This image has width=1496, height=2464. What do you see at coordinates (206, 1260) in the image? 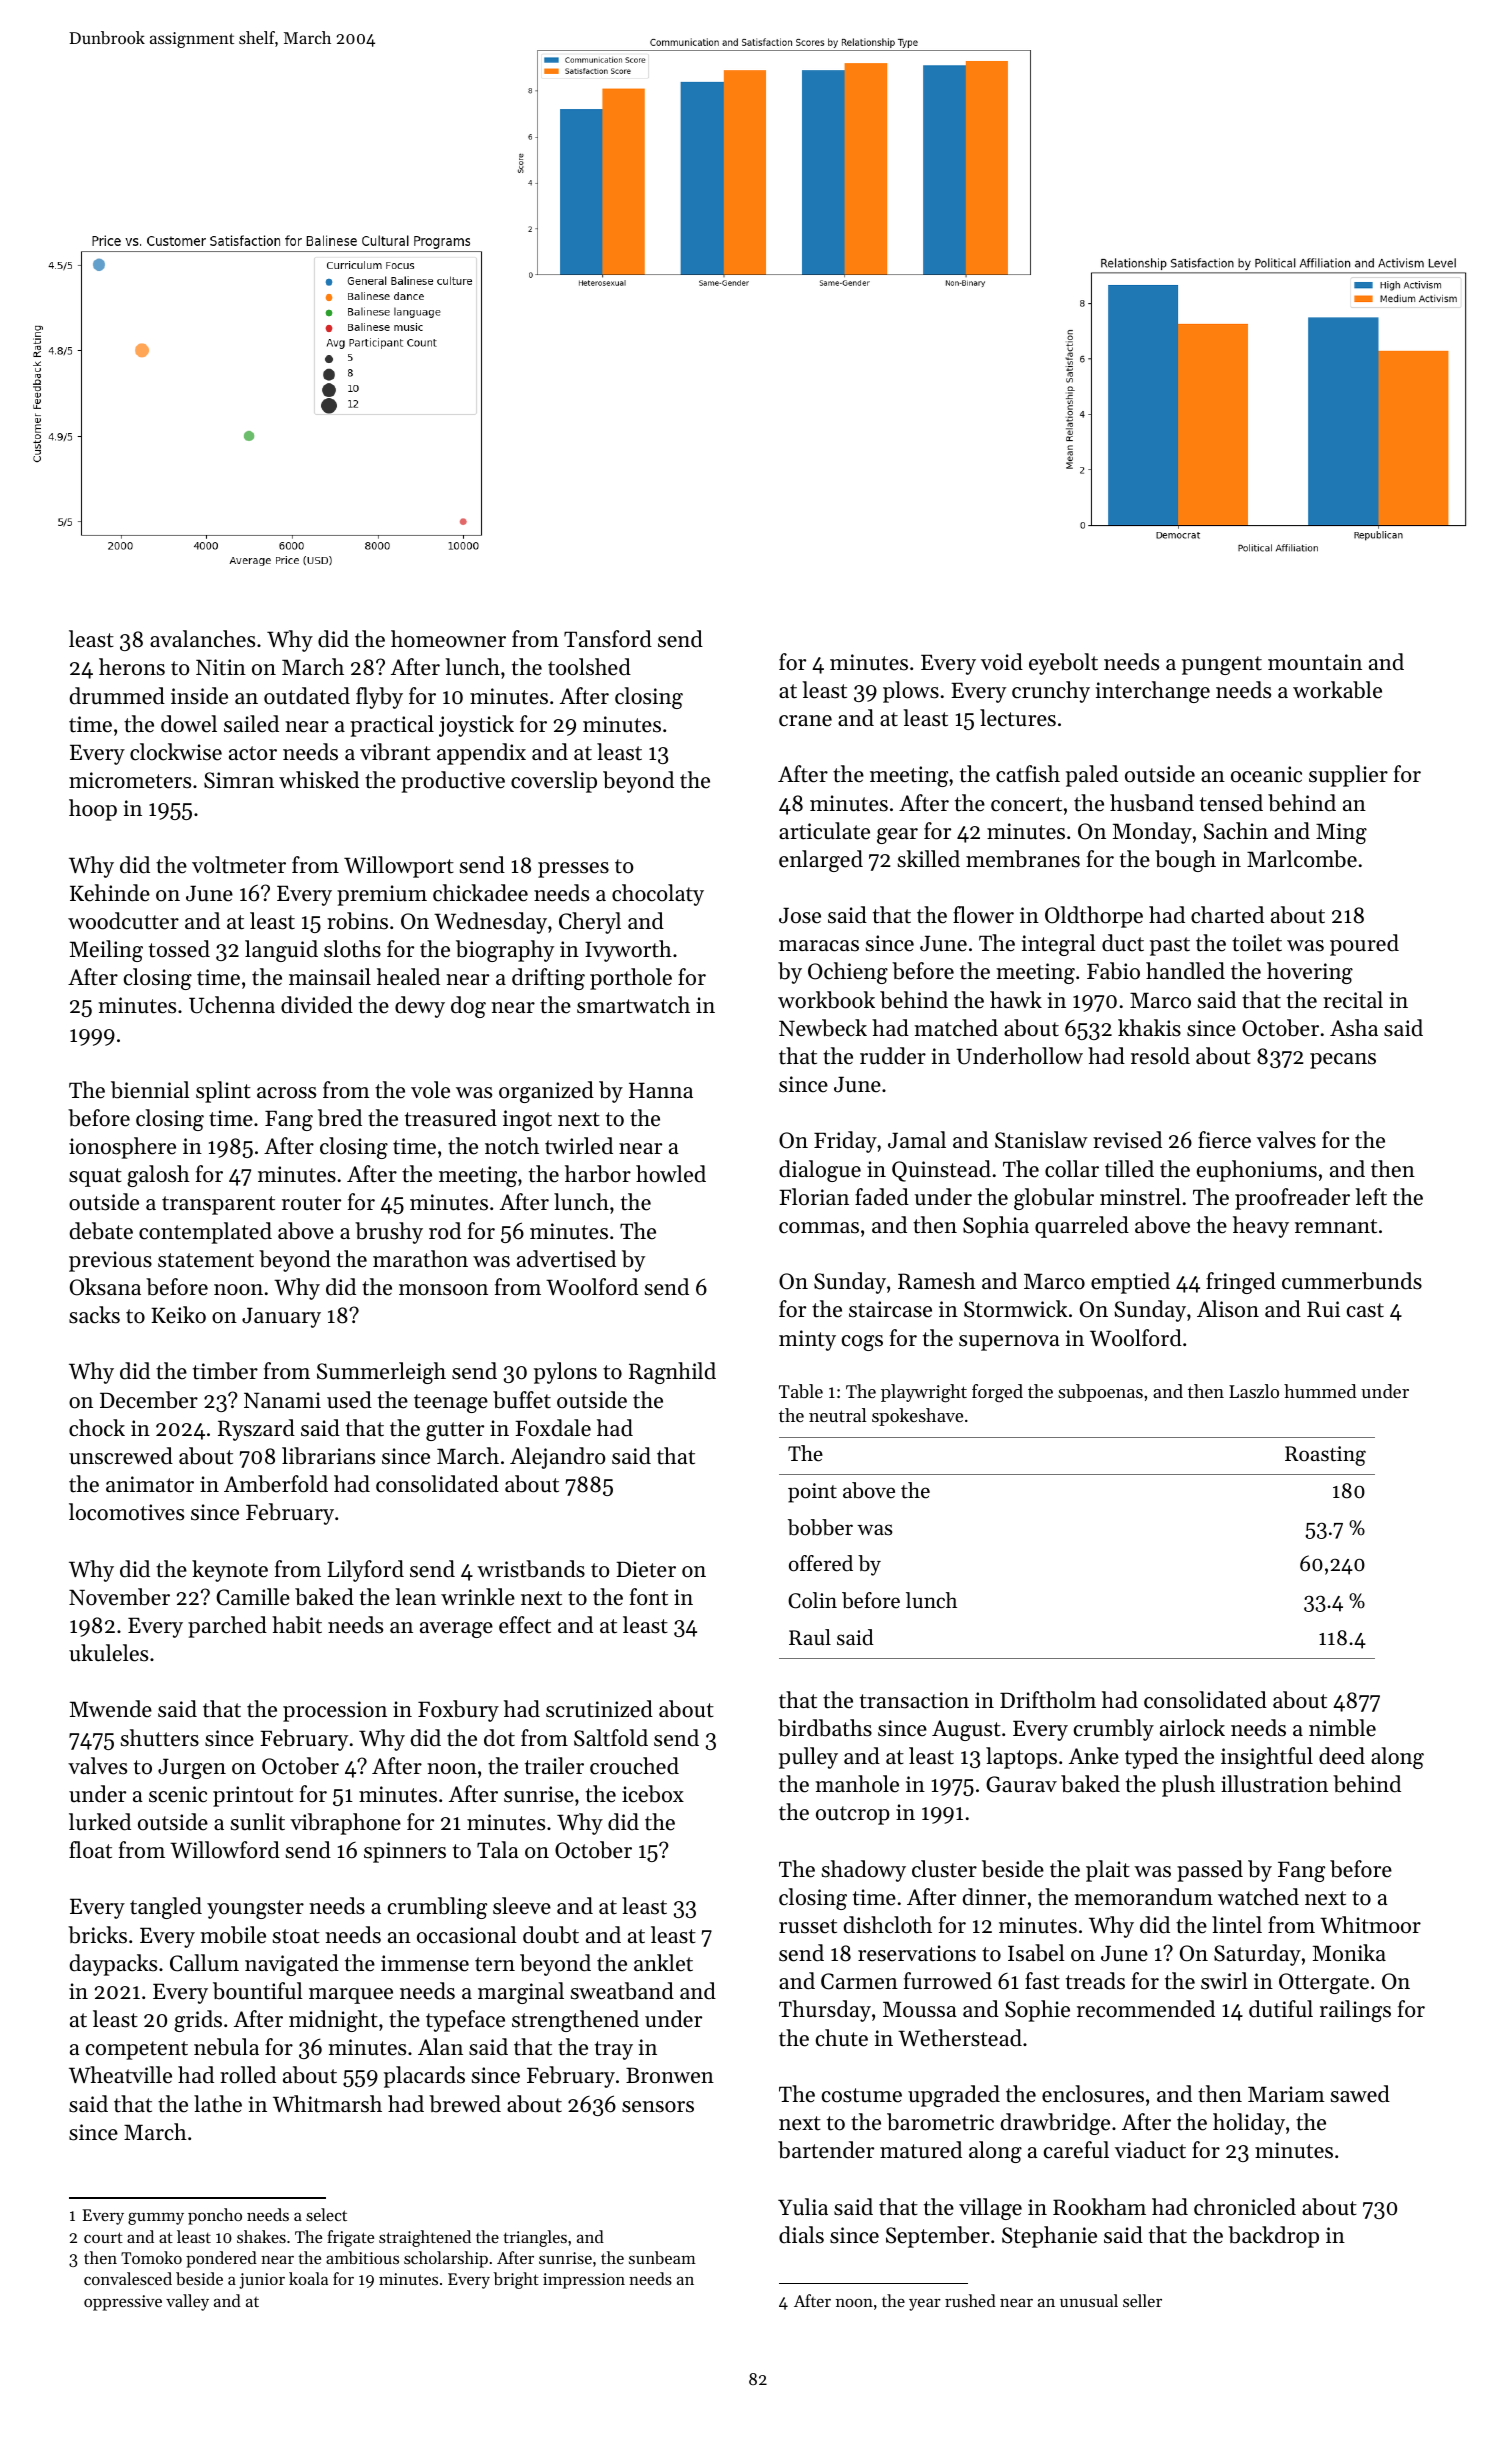
I see `statement` at bounding box center [206, 1260].
